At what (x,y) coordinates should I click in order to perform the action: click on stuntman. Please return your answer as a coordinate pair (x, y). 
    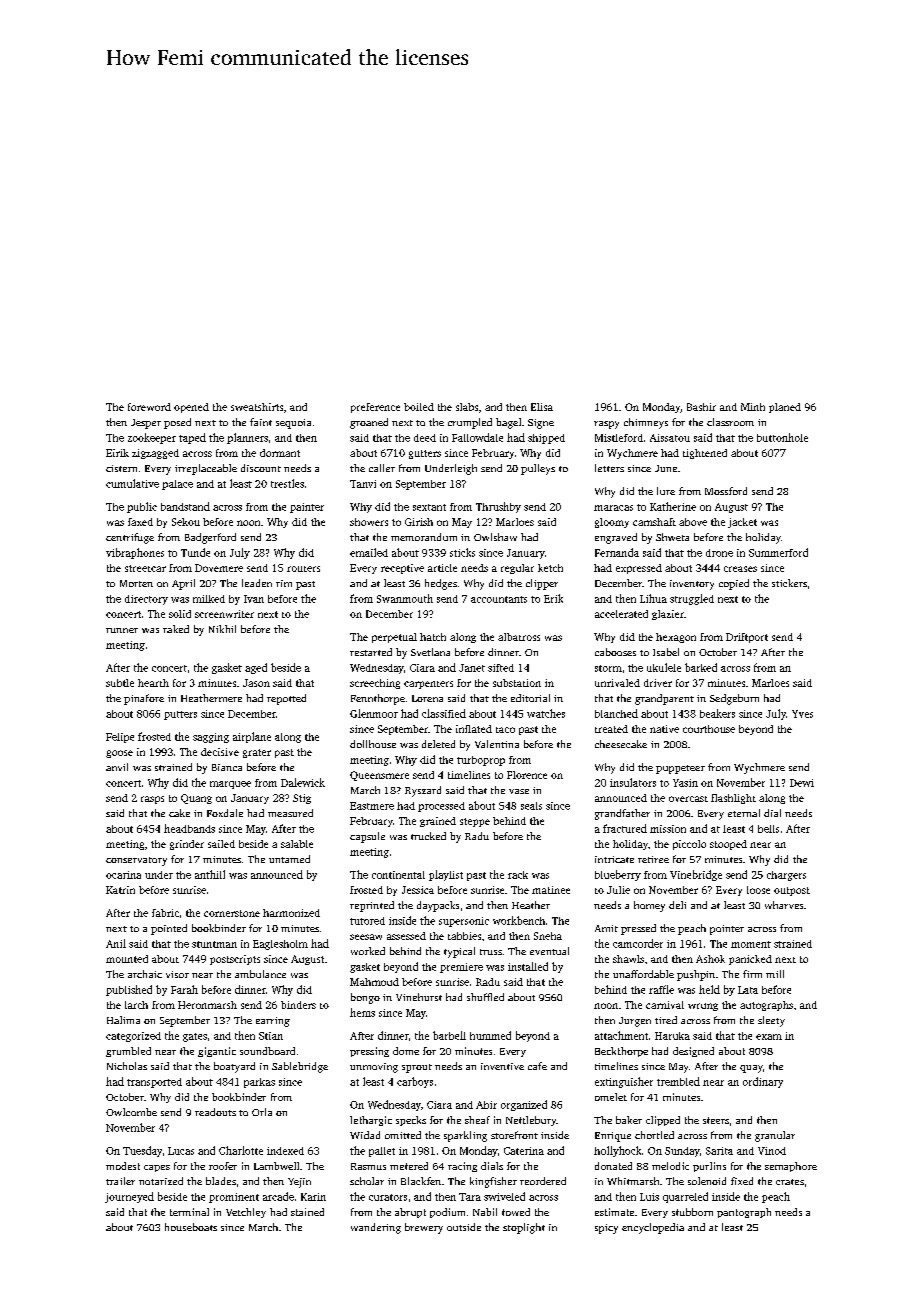
    Looking at the image, I should click on (214, 944).
